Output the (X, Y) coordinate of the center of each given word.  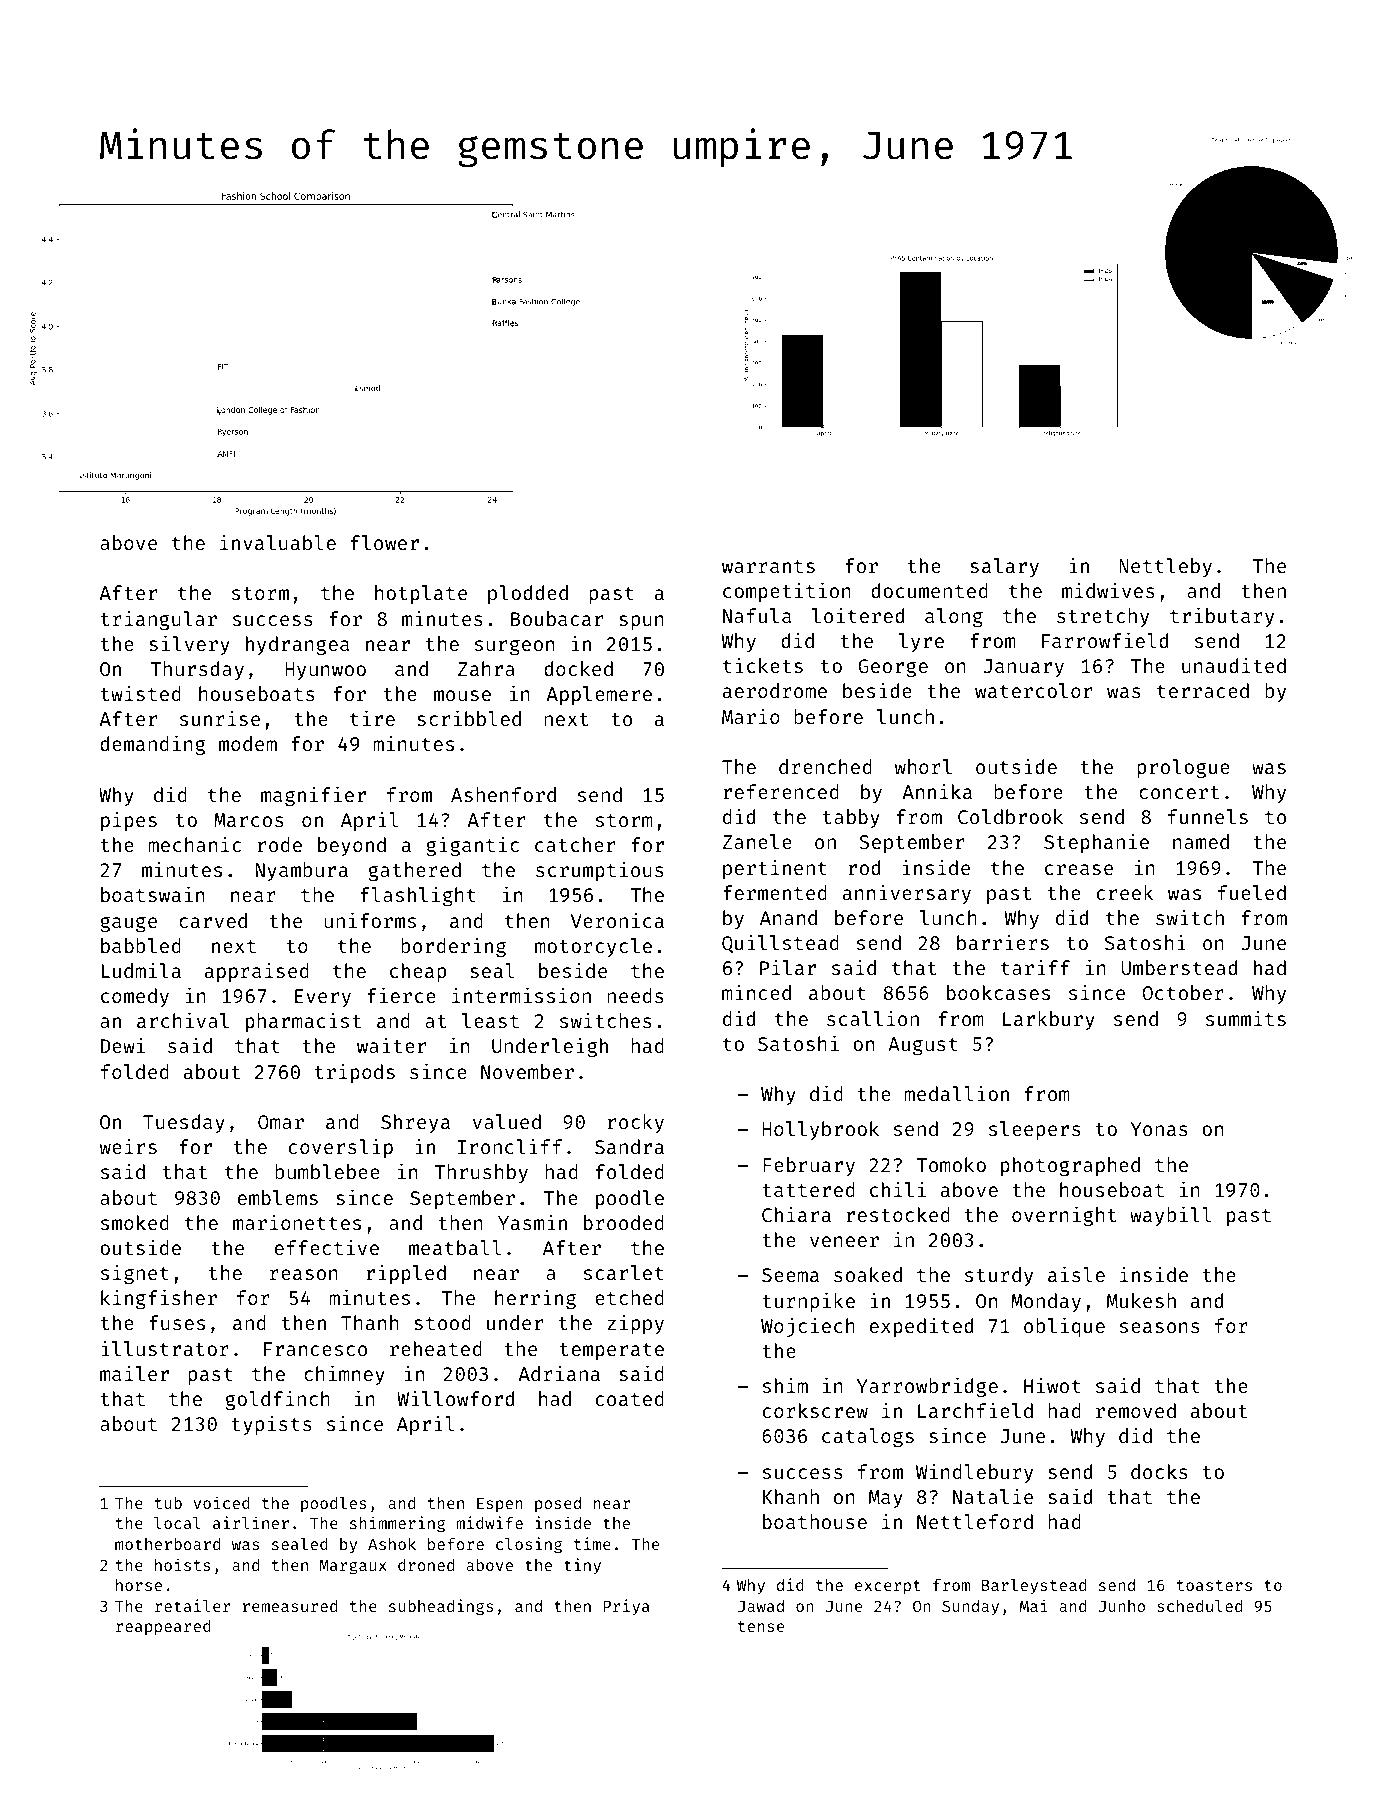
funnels (1208, 816)
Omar (281, 1122)
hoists (183, 1564)
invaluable (278, 542)
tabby (851, 818)
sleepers (1035, 1130)
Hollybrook (820, 1130)
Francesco (315, 1349)
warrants (768, 566)
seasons (1160, 1327)
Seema (790, 1275)
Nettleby (1165, 567)
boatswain (152, 894)
